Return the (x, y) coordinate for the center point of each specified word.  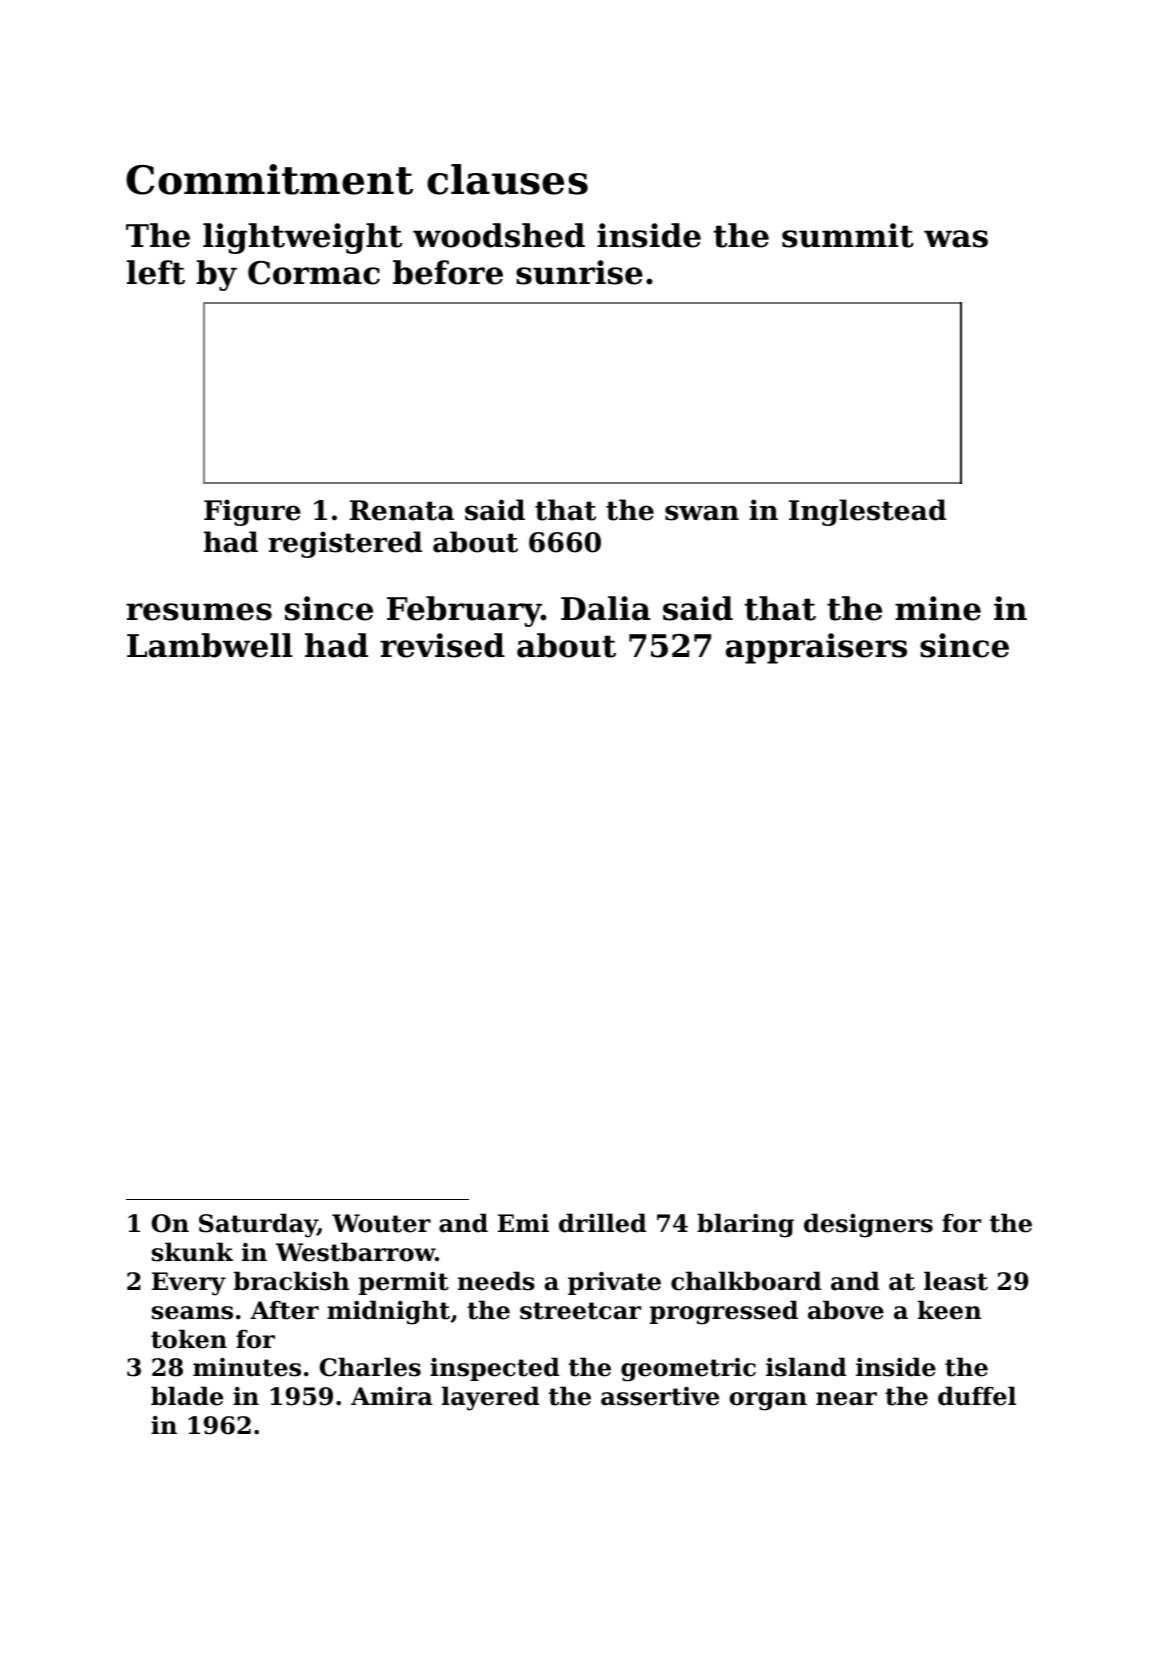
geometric (688, 1370)
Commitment (269, 179)
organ (768, 1401)
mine (938, 608)
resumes (199, 612)
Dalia (606, 608)
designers (868, 1225)
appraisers (816, 648)
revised (442, 645)
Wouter (381, 1223)
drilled (603, 1223)
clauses (507, 179)
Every (189, 1284)
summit (848, 235)
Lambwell (210, 645)
